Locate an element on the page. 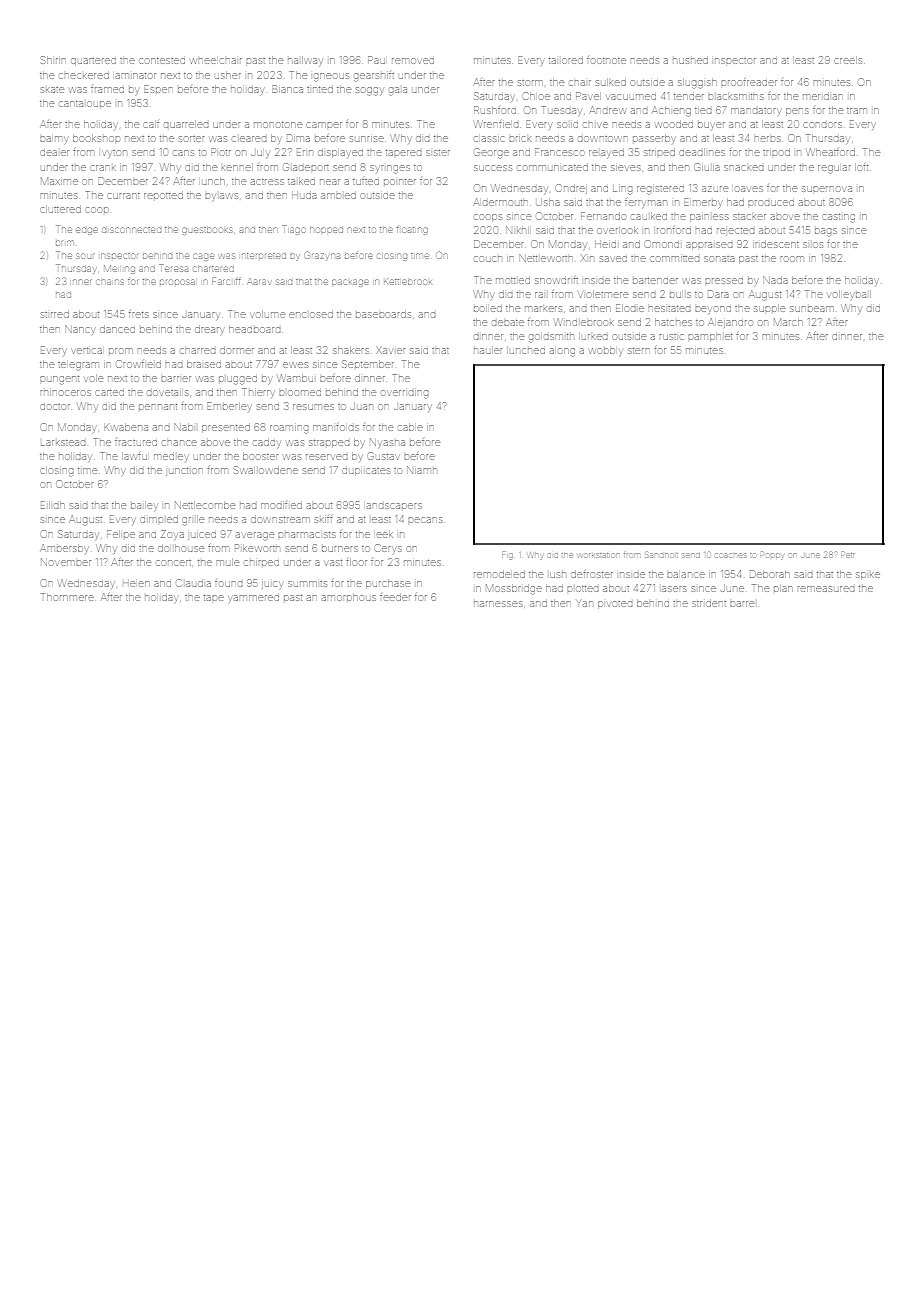 The height and width of the image is (1308, 924). chains is located at coordinates (110, 282).
